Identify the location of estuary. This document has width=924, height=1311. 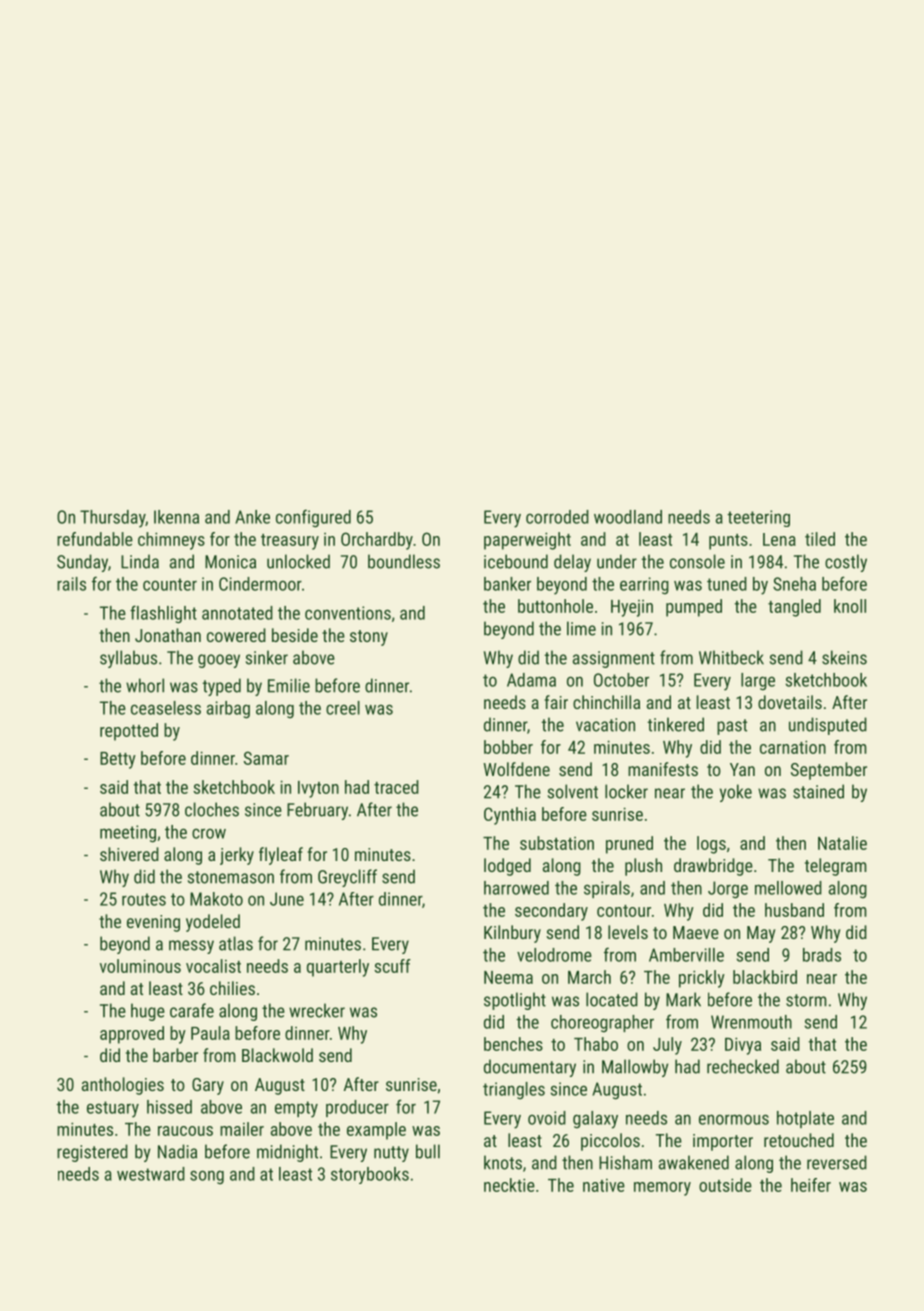
(113, 1109).
